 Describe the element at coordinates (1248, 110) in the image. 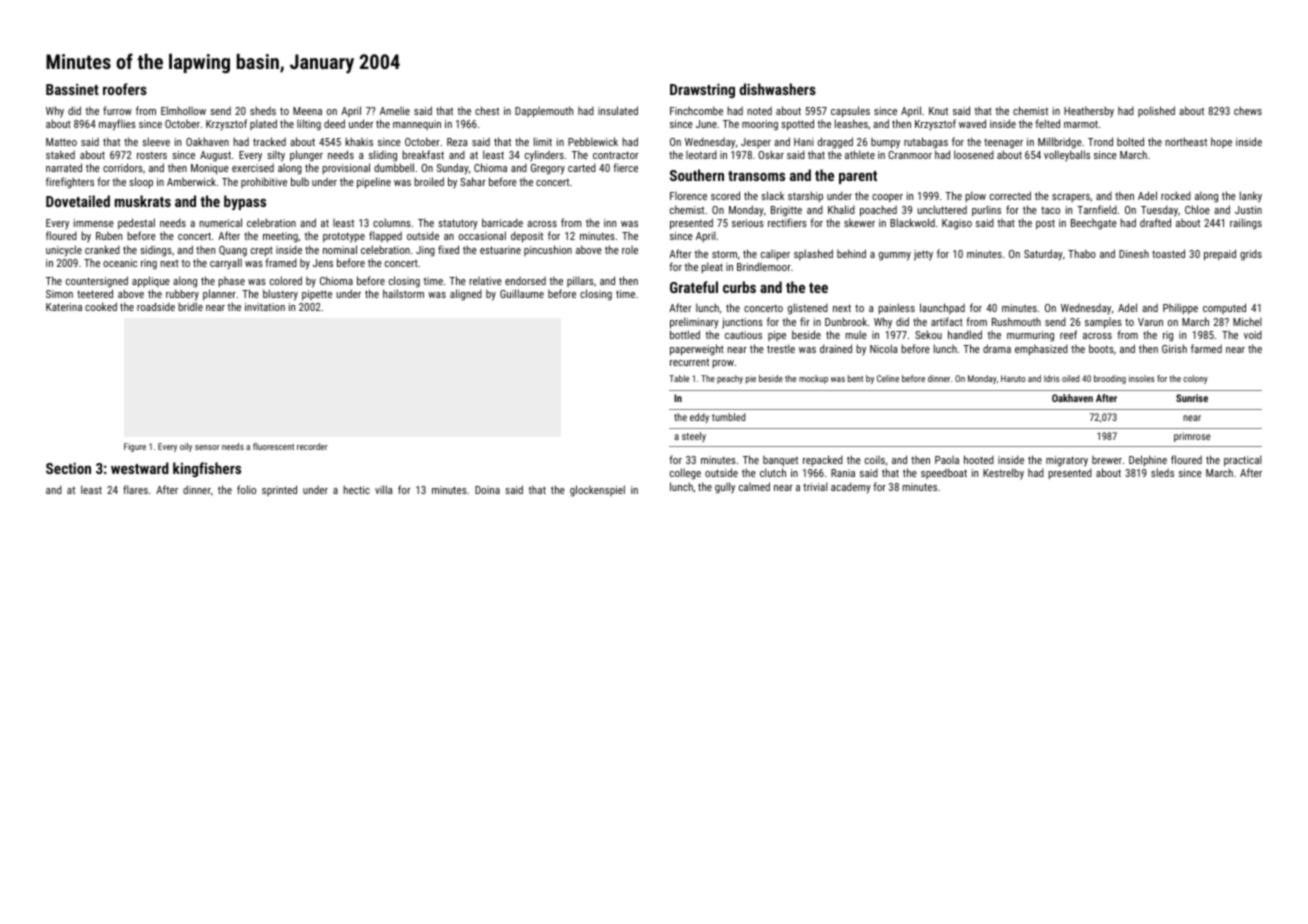

I see `chews` at that location.
